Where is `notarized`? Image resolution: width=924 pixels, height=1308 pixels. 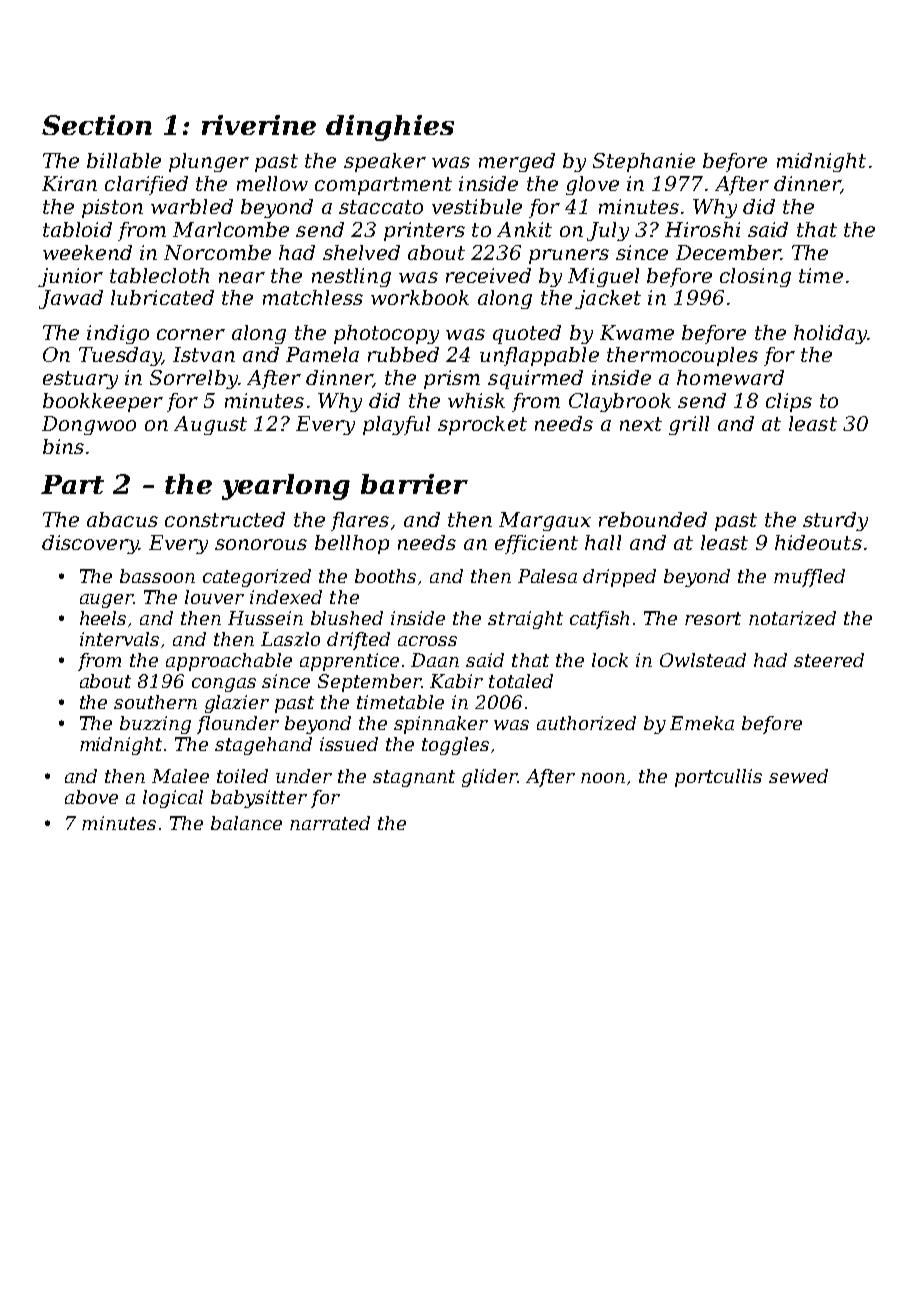 notarized is located at coordinates (792, 618).
